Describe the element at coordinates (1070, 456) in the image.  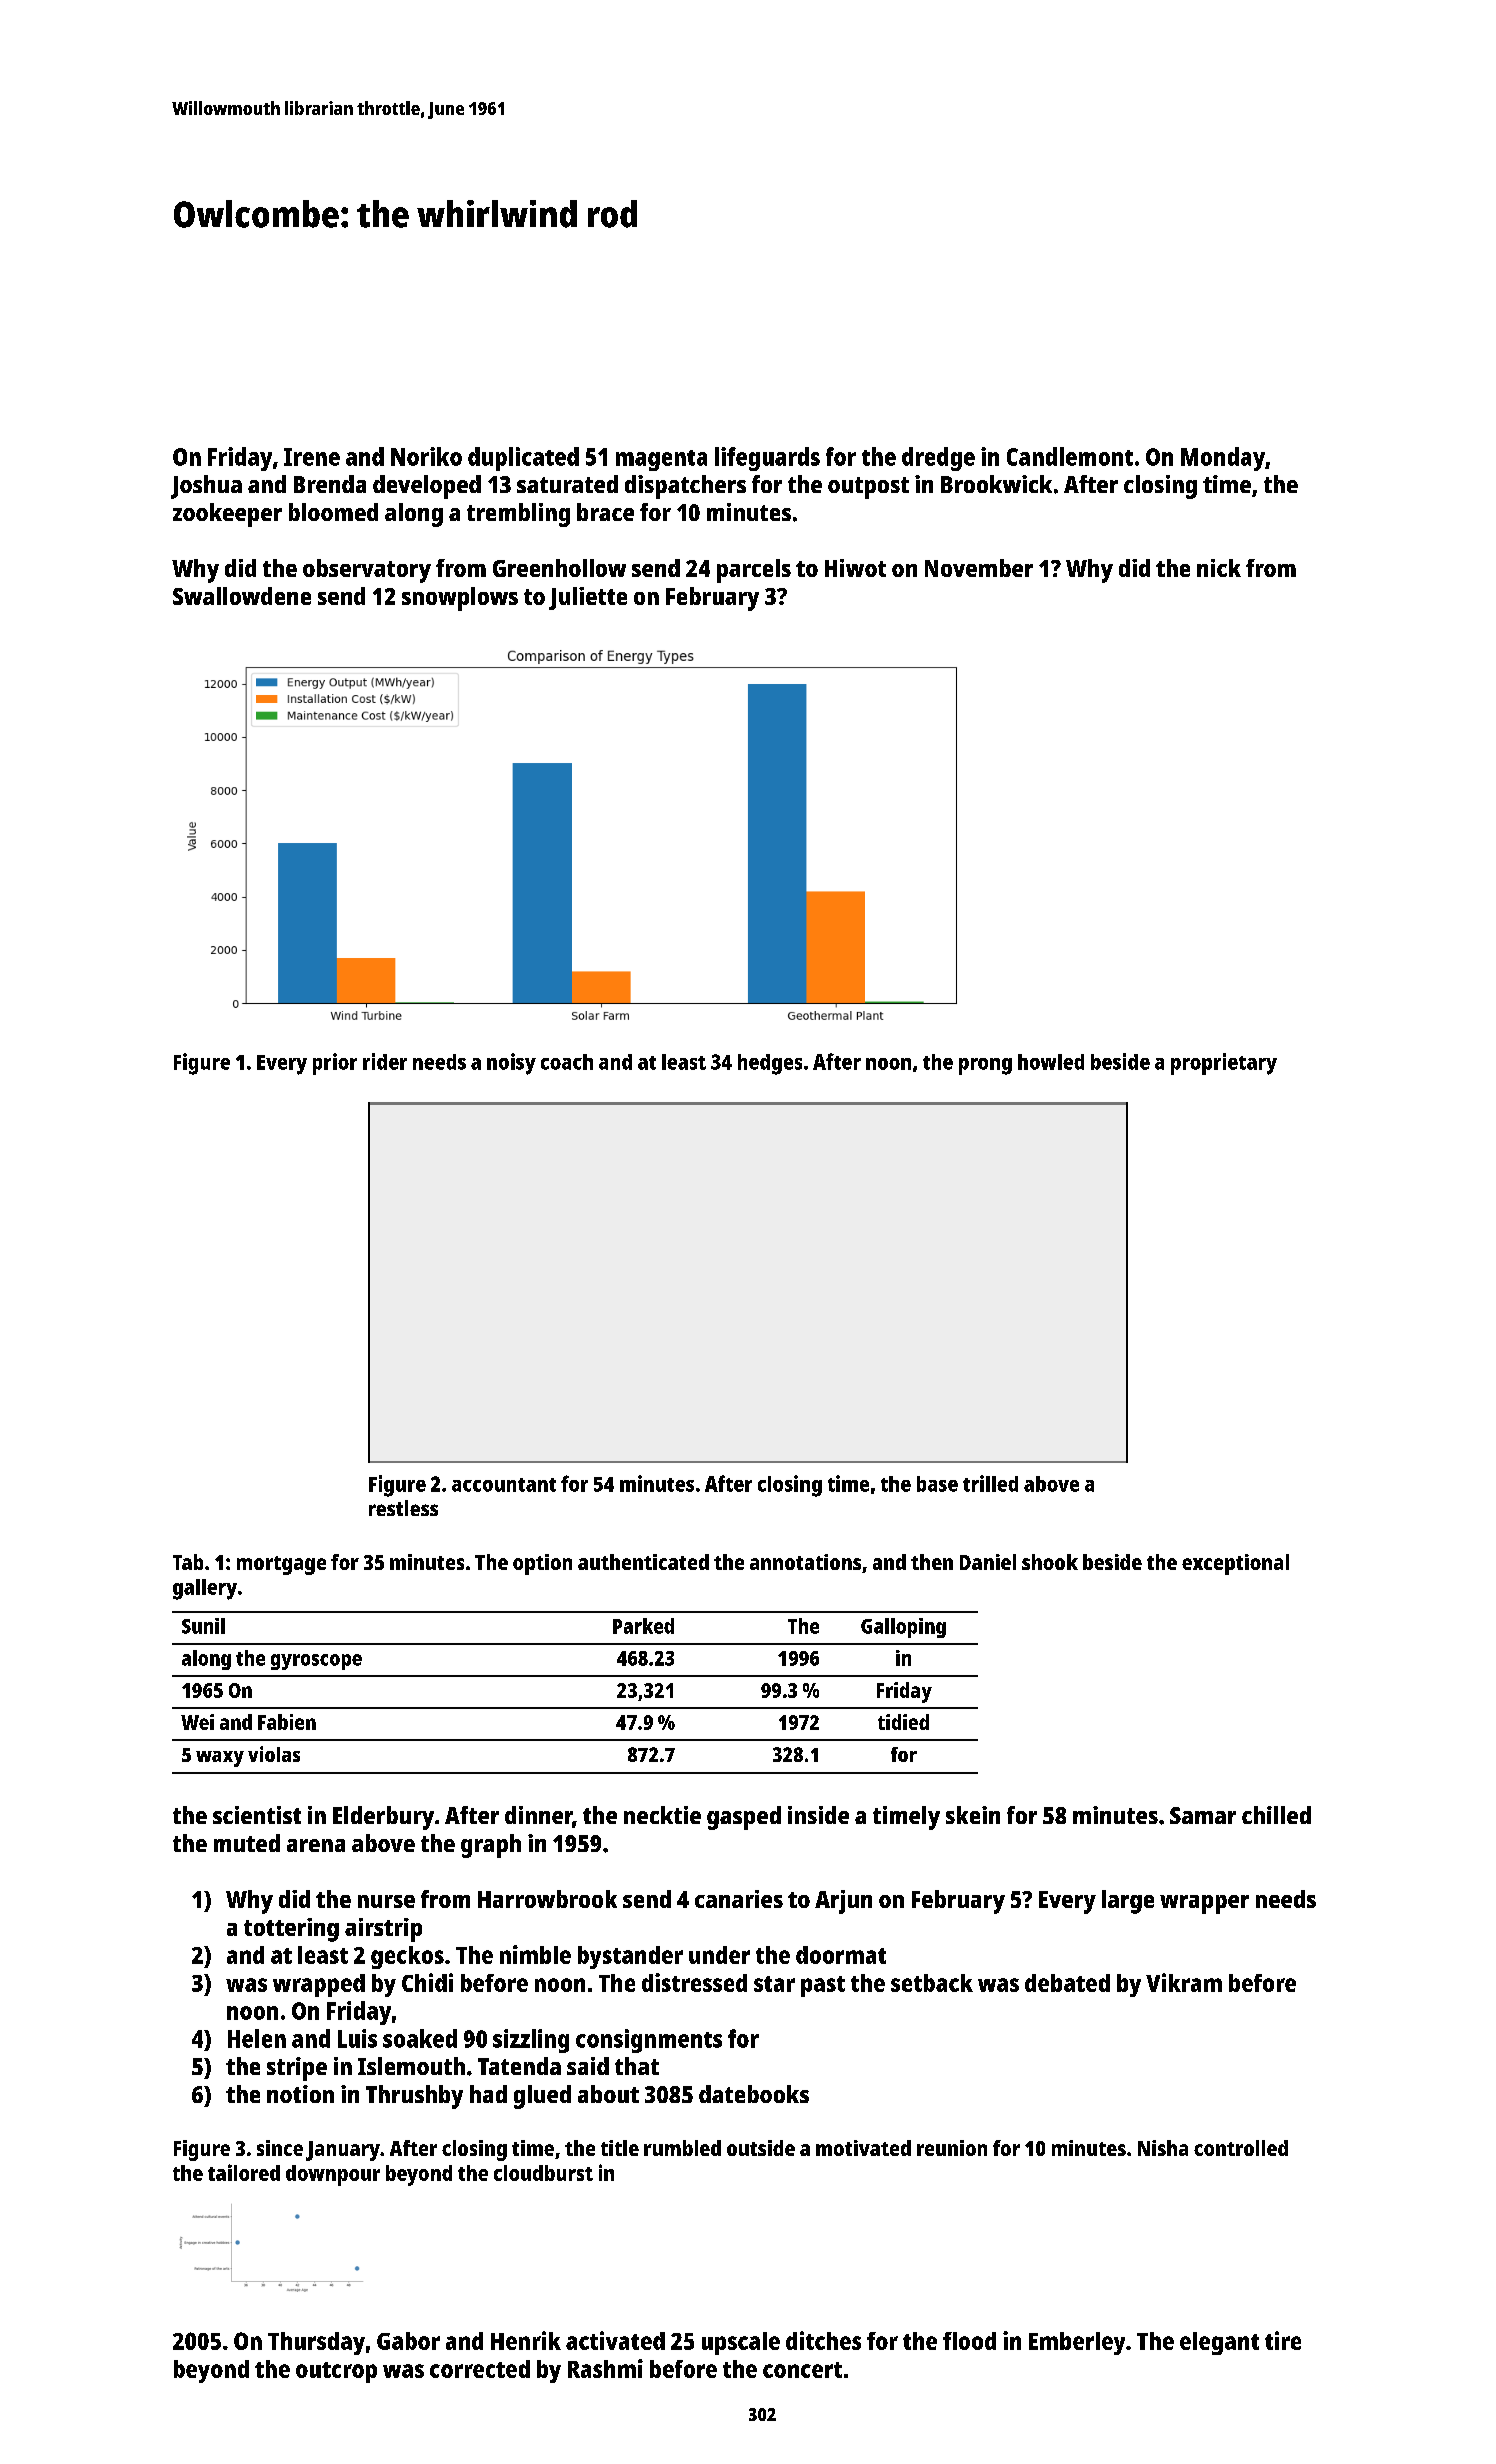
I see `Candlemont` at that location.
